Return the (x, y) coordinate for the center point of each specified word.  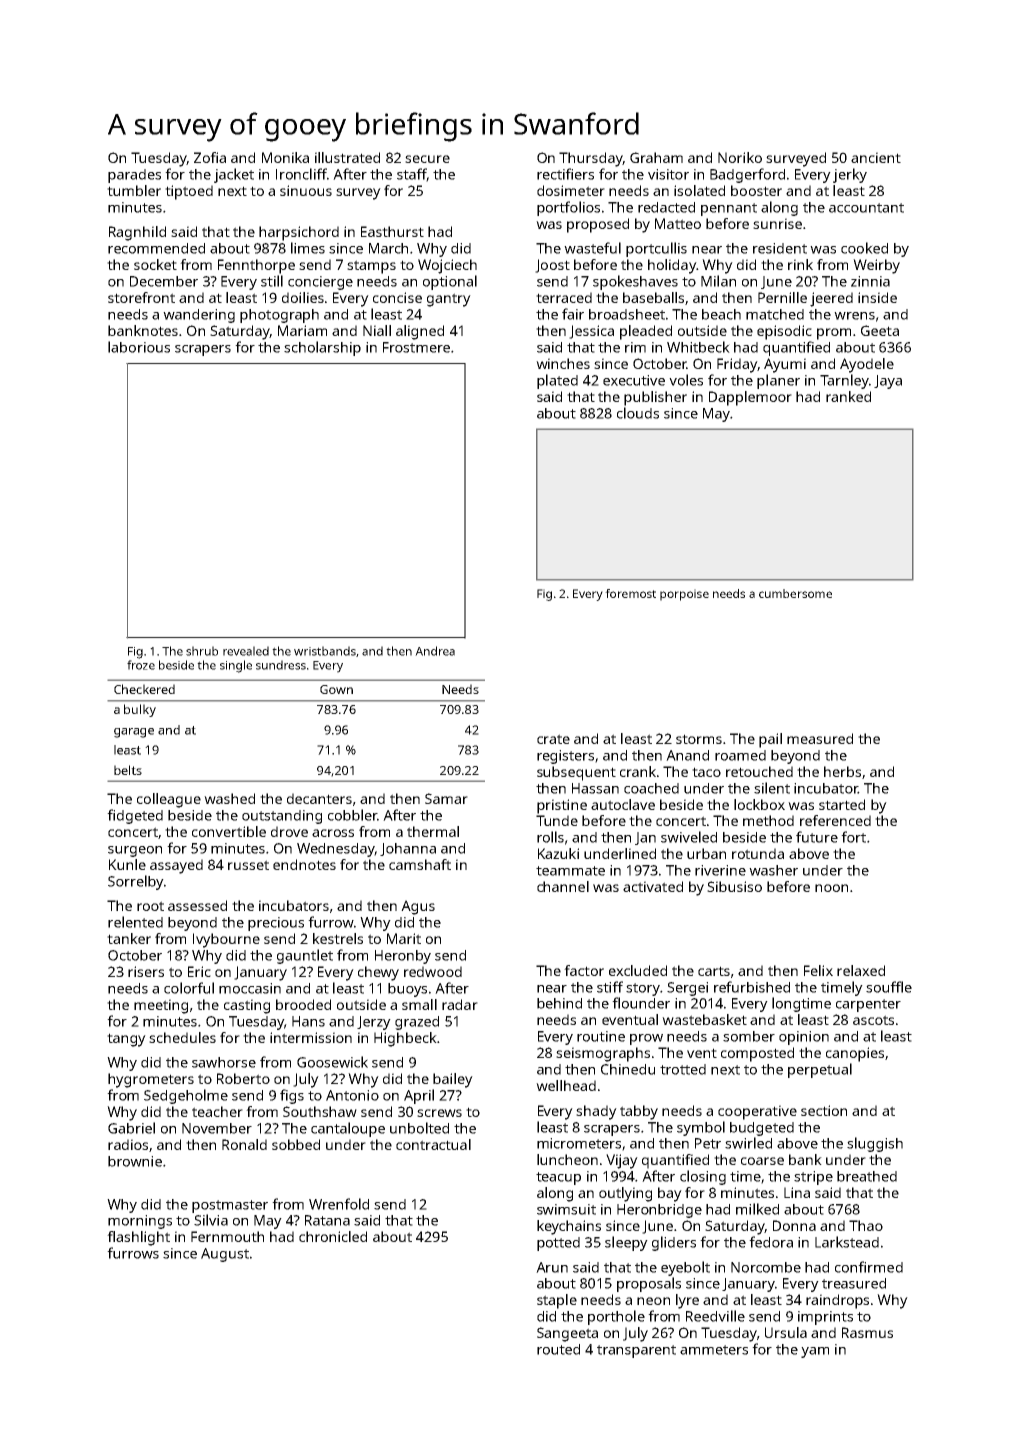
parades (134, 176)
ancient (876, 157)
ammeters (714, 1350)
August (225, 1255)
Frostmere (416, 347)
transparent (636, 1351)
